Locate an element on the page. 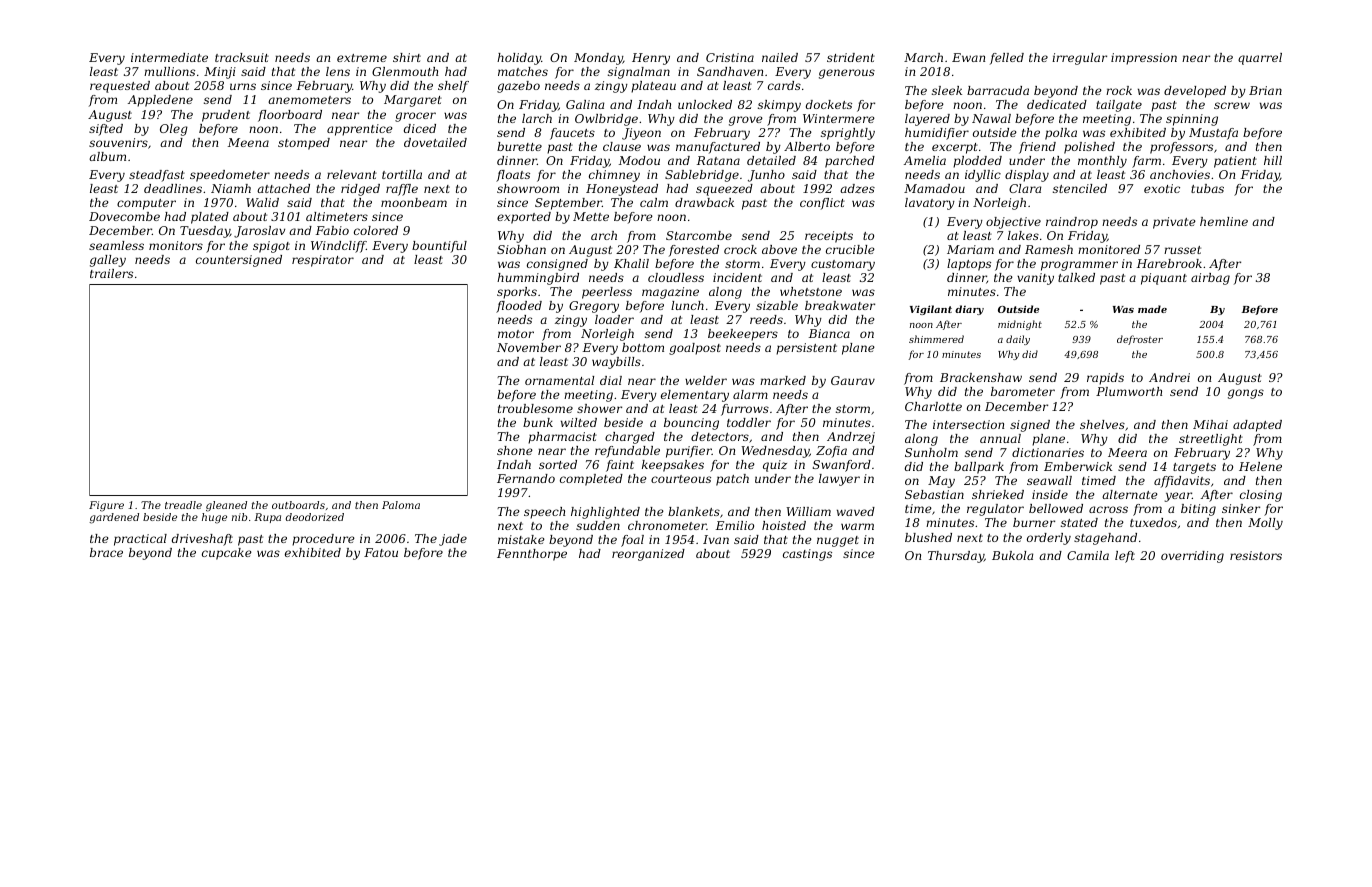 The image size is (1372, 887). developed is located at coordinates (1195, 92).
